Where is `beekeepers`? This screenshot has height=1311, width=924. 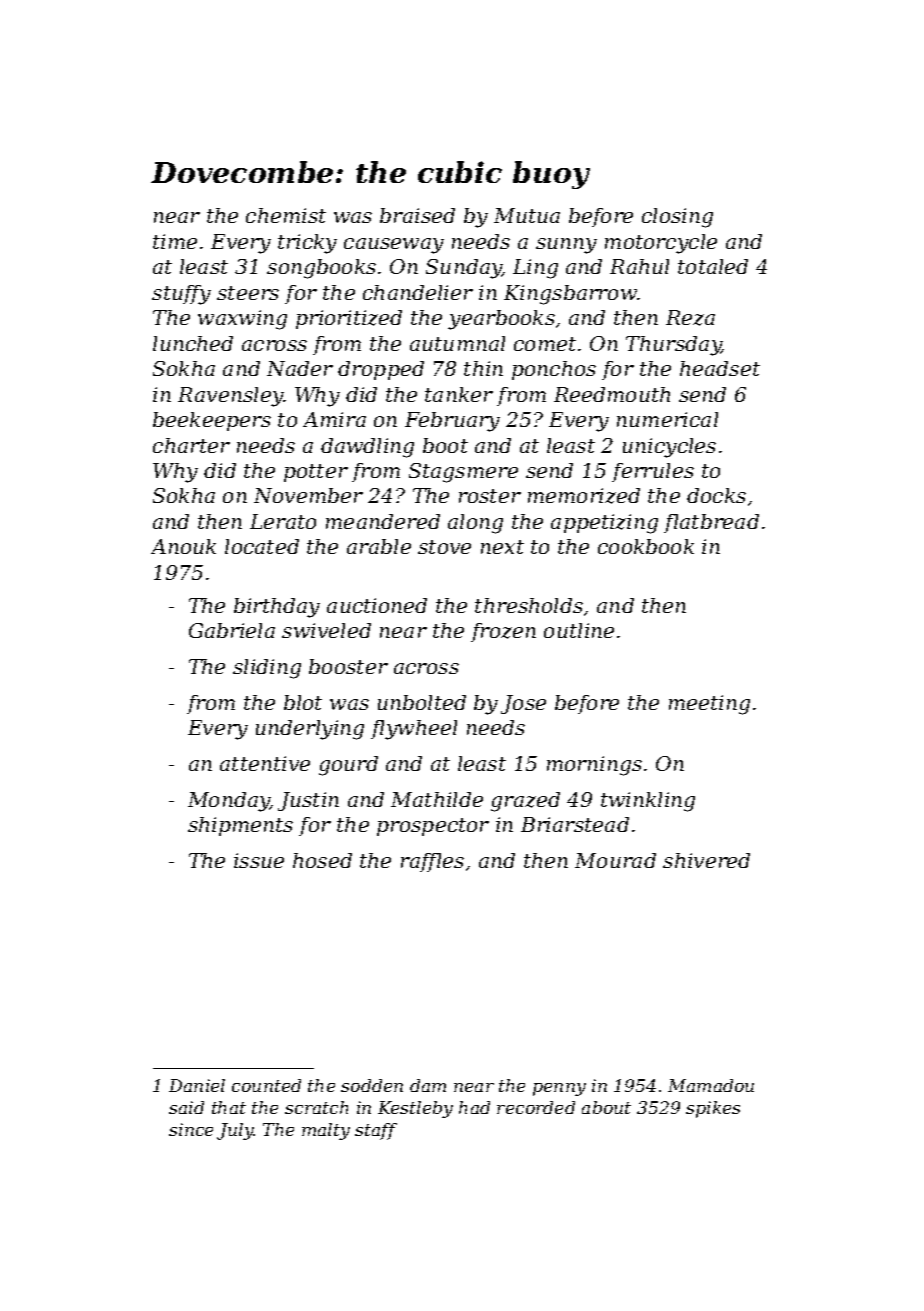 beekeepers is located at coordinates (212, 421).
